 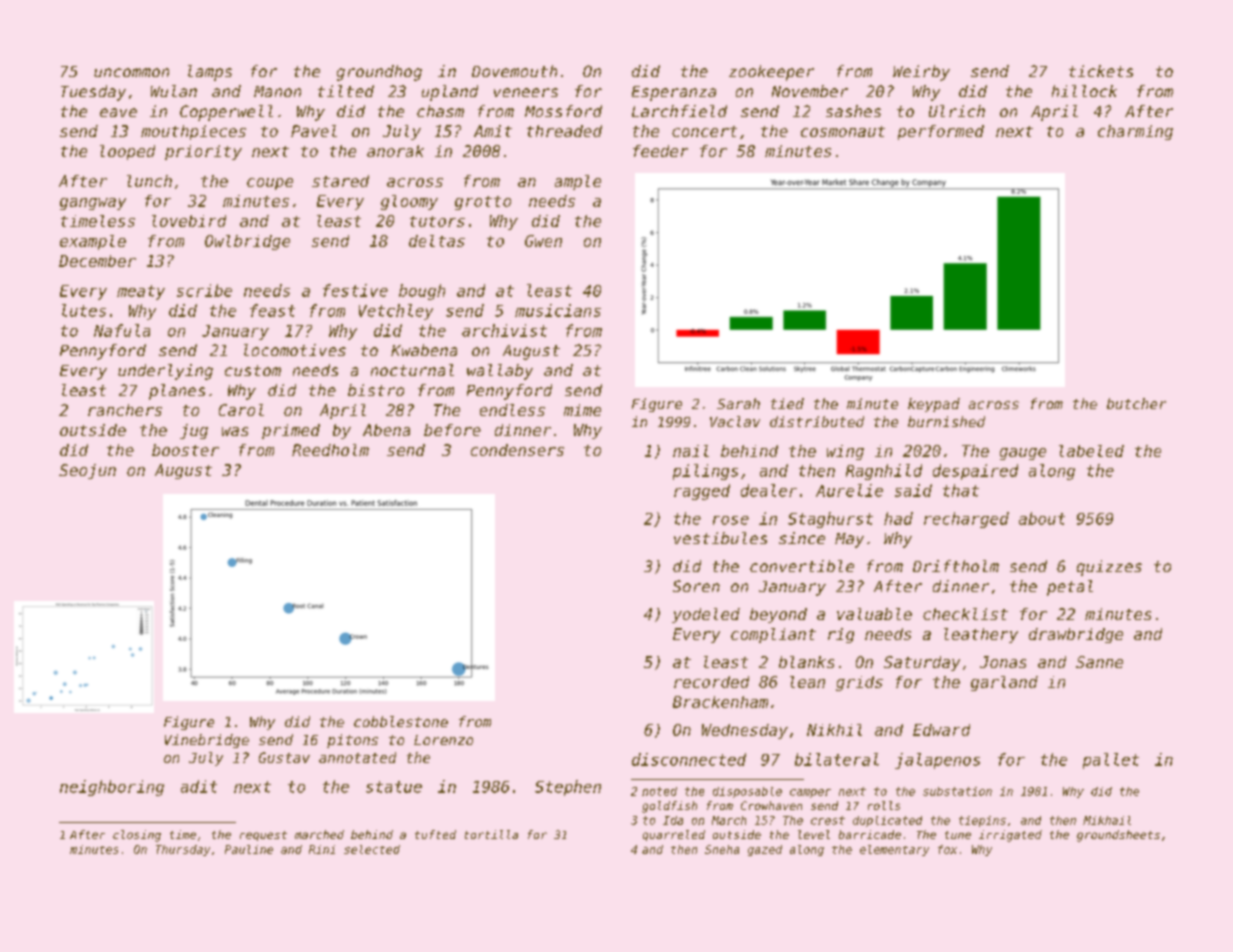 I want to click on Reedholm, so click(x=330, y=450).
